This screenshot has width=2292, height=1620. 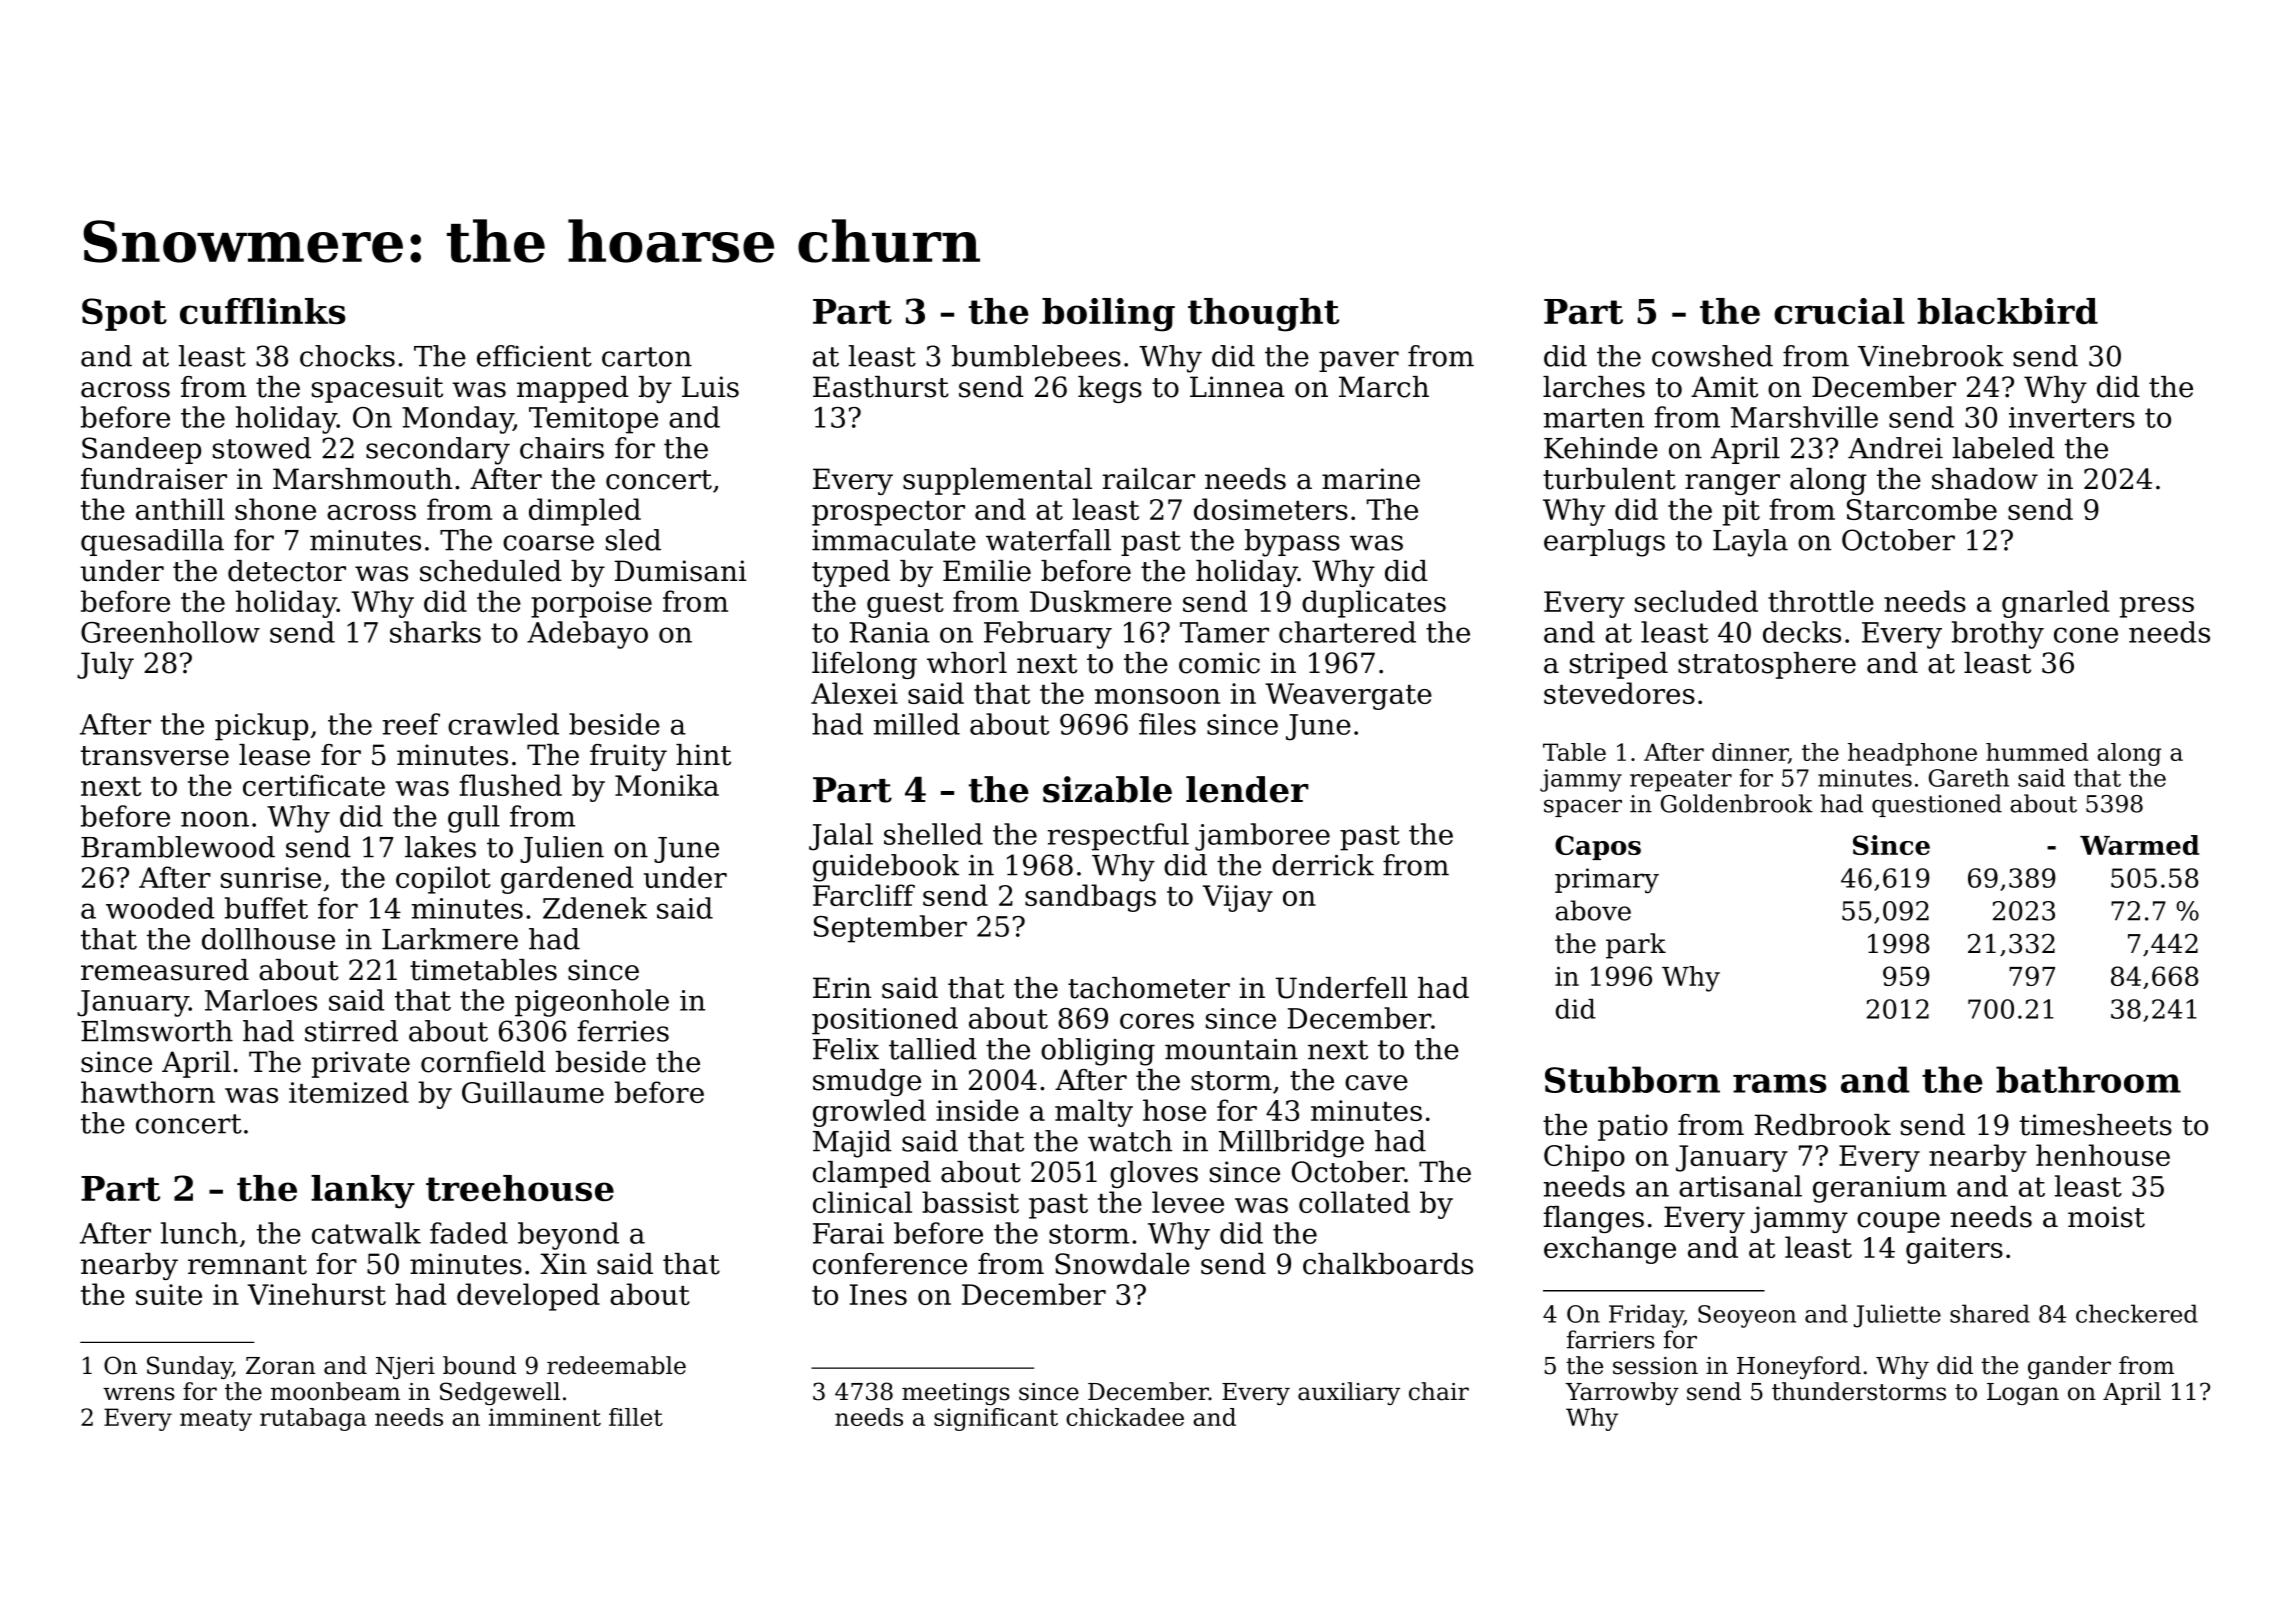 What do you see at coordinates (216, 1420) in the screenshot?
I see `meaty` at bounding box center [216, 1420].
